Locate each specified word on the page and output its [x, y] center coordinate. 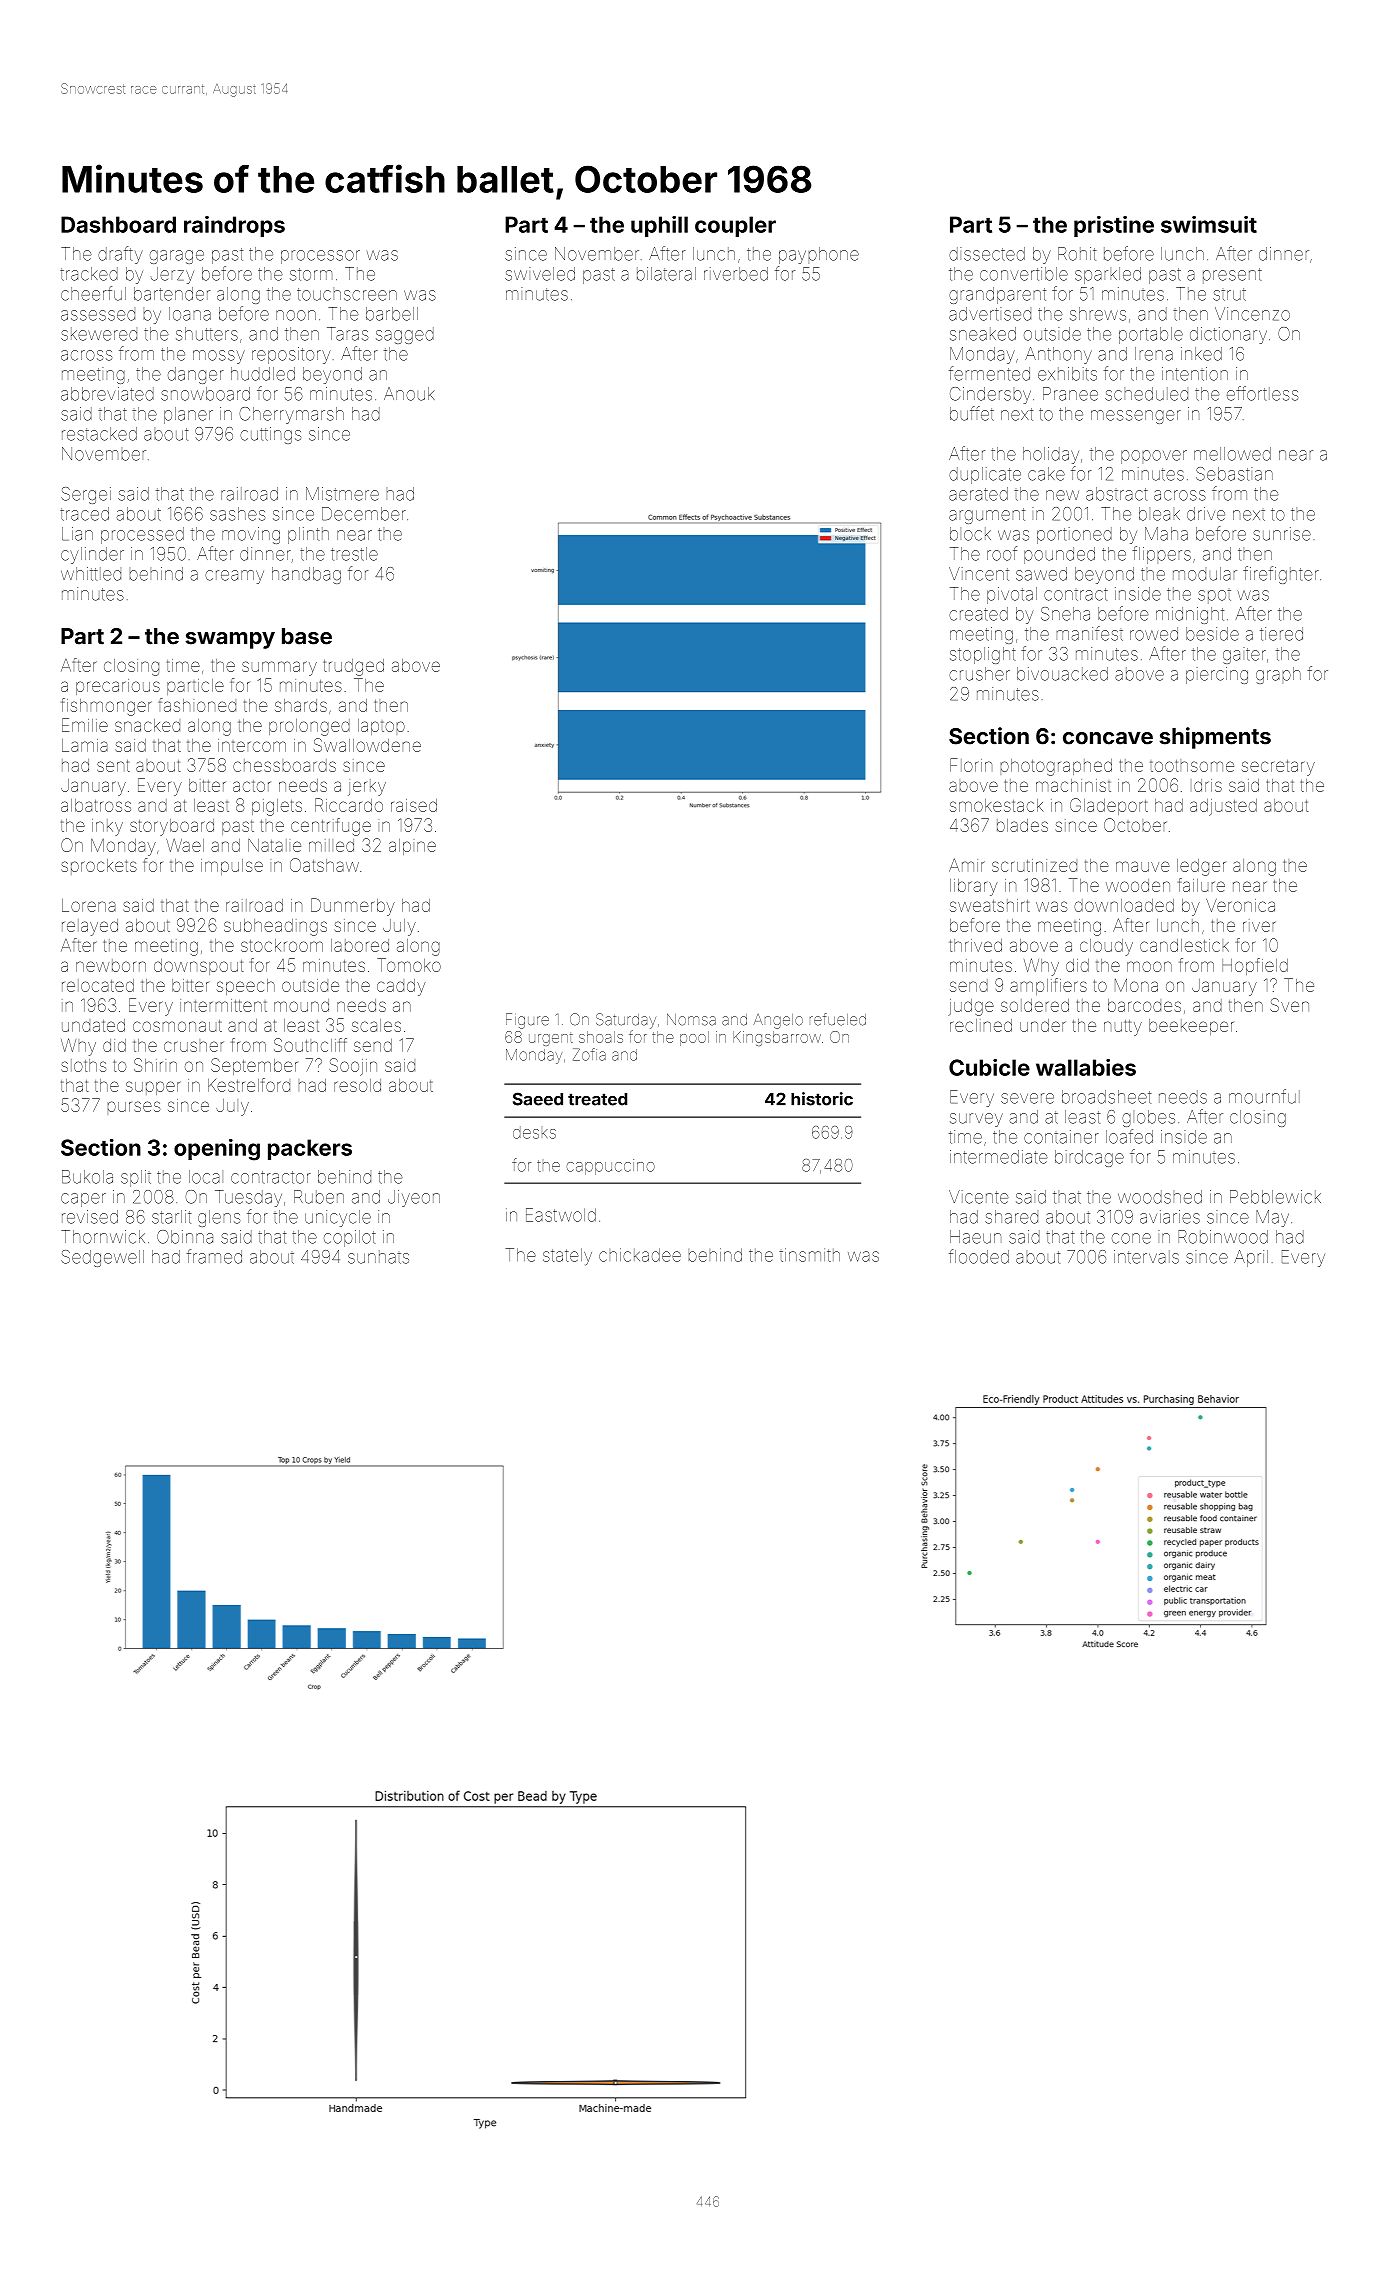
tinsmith [809, 1255]
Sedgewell [102, 1258]
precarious [118, 687]
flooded [979, 1256]
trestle [354, 554]
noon [296, 315]
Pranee [1070, 394]
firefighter [1281, 575]
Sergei [86, 495]
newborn [111, 965]
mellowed [1232, 454]
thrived [976, 945]
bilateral [666, 274]
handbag [306, 575]
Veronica [1240, 905]
